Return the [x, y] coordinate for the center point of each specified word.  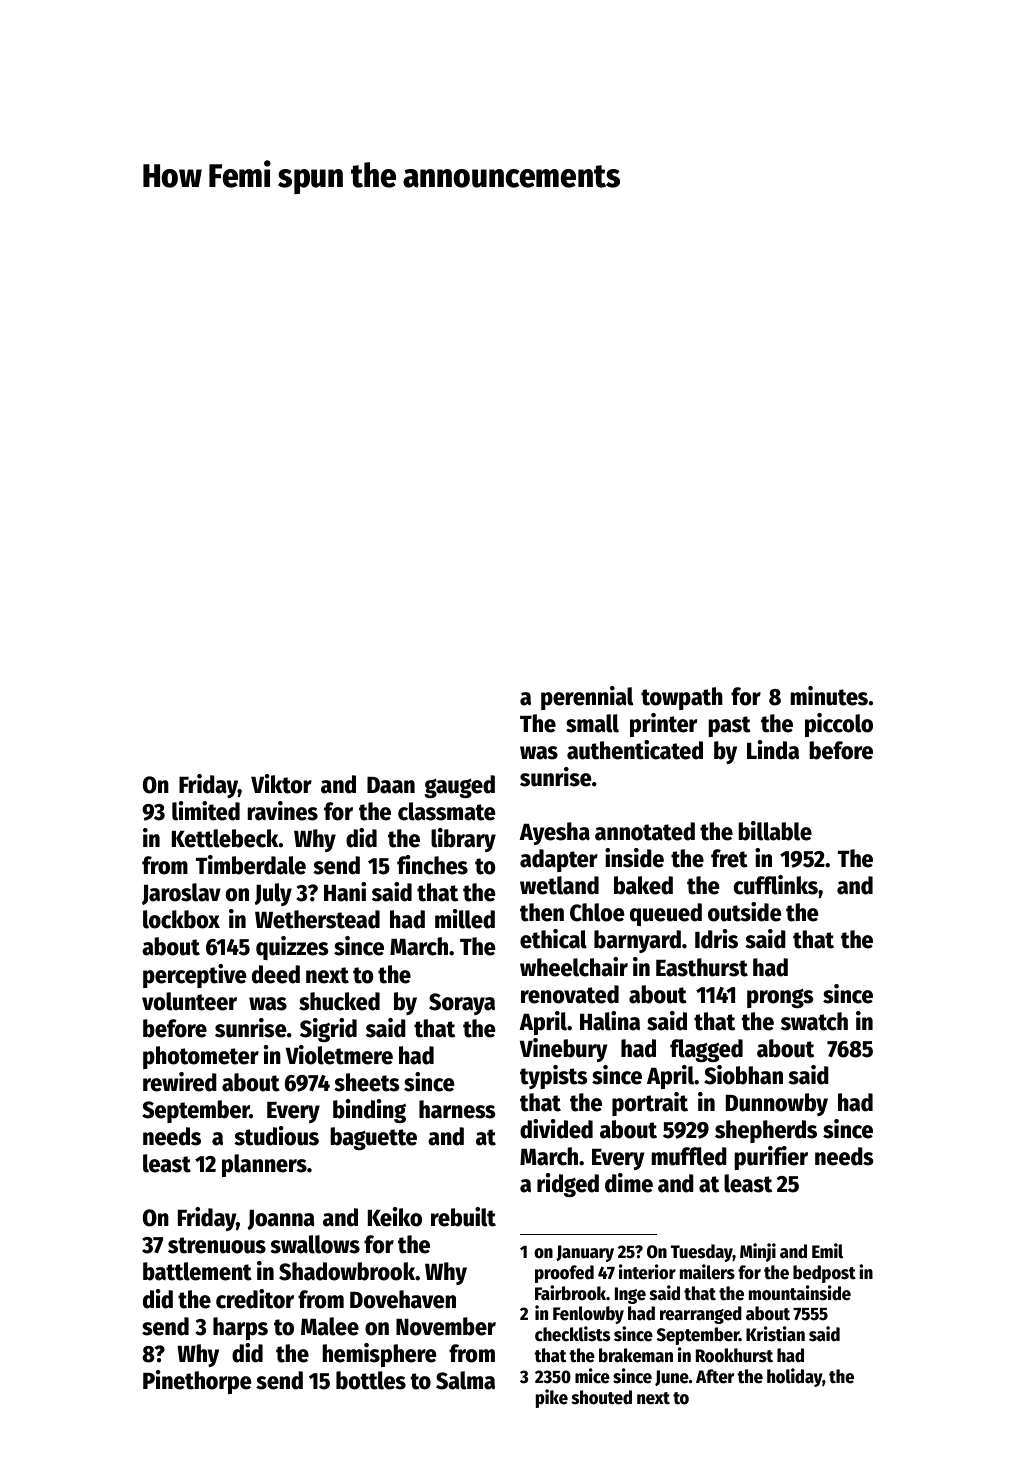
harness [457, 1109]
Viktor [281, 784]
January [585, 1253]
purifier [771, 1158]
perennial [587, 698]
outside [745, 912]
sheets [367, 1082]
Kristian [775, 1334]
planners [264, 1165]
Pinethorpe [197, 1382]
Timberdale [251, 865]
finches [432, 865]
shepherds [766, 1131]
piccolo [839, 725]
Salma [465, 1380]
